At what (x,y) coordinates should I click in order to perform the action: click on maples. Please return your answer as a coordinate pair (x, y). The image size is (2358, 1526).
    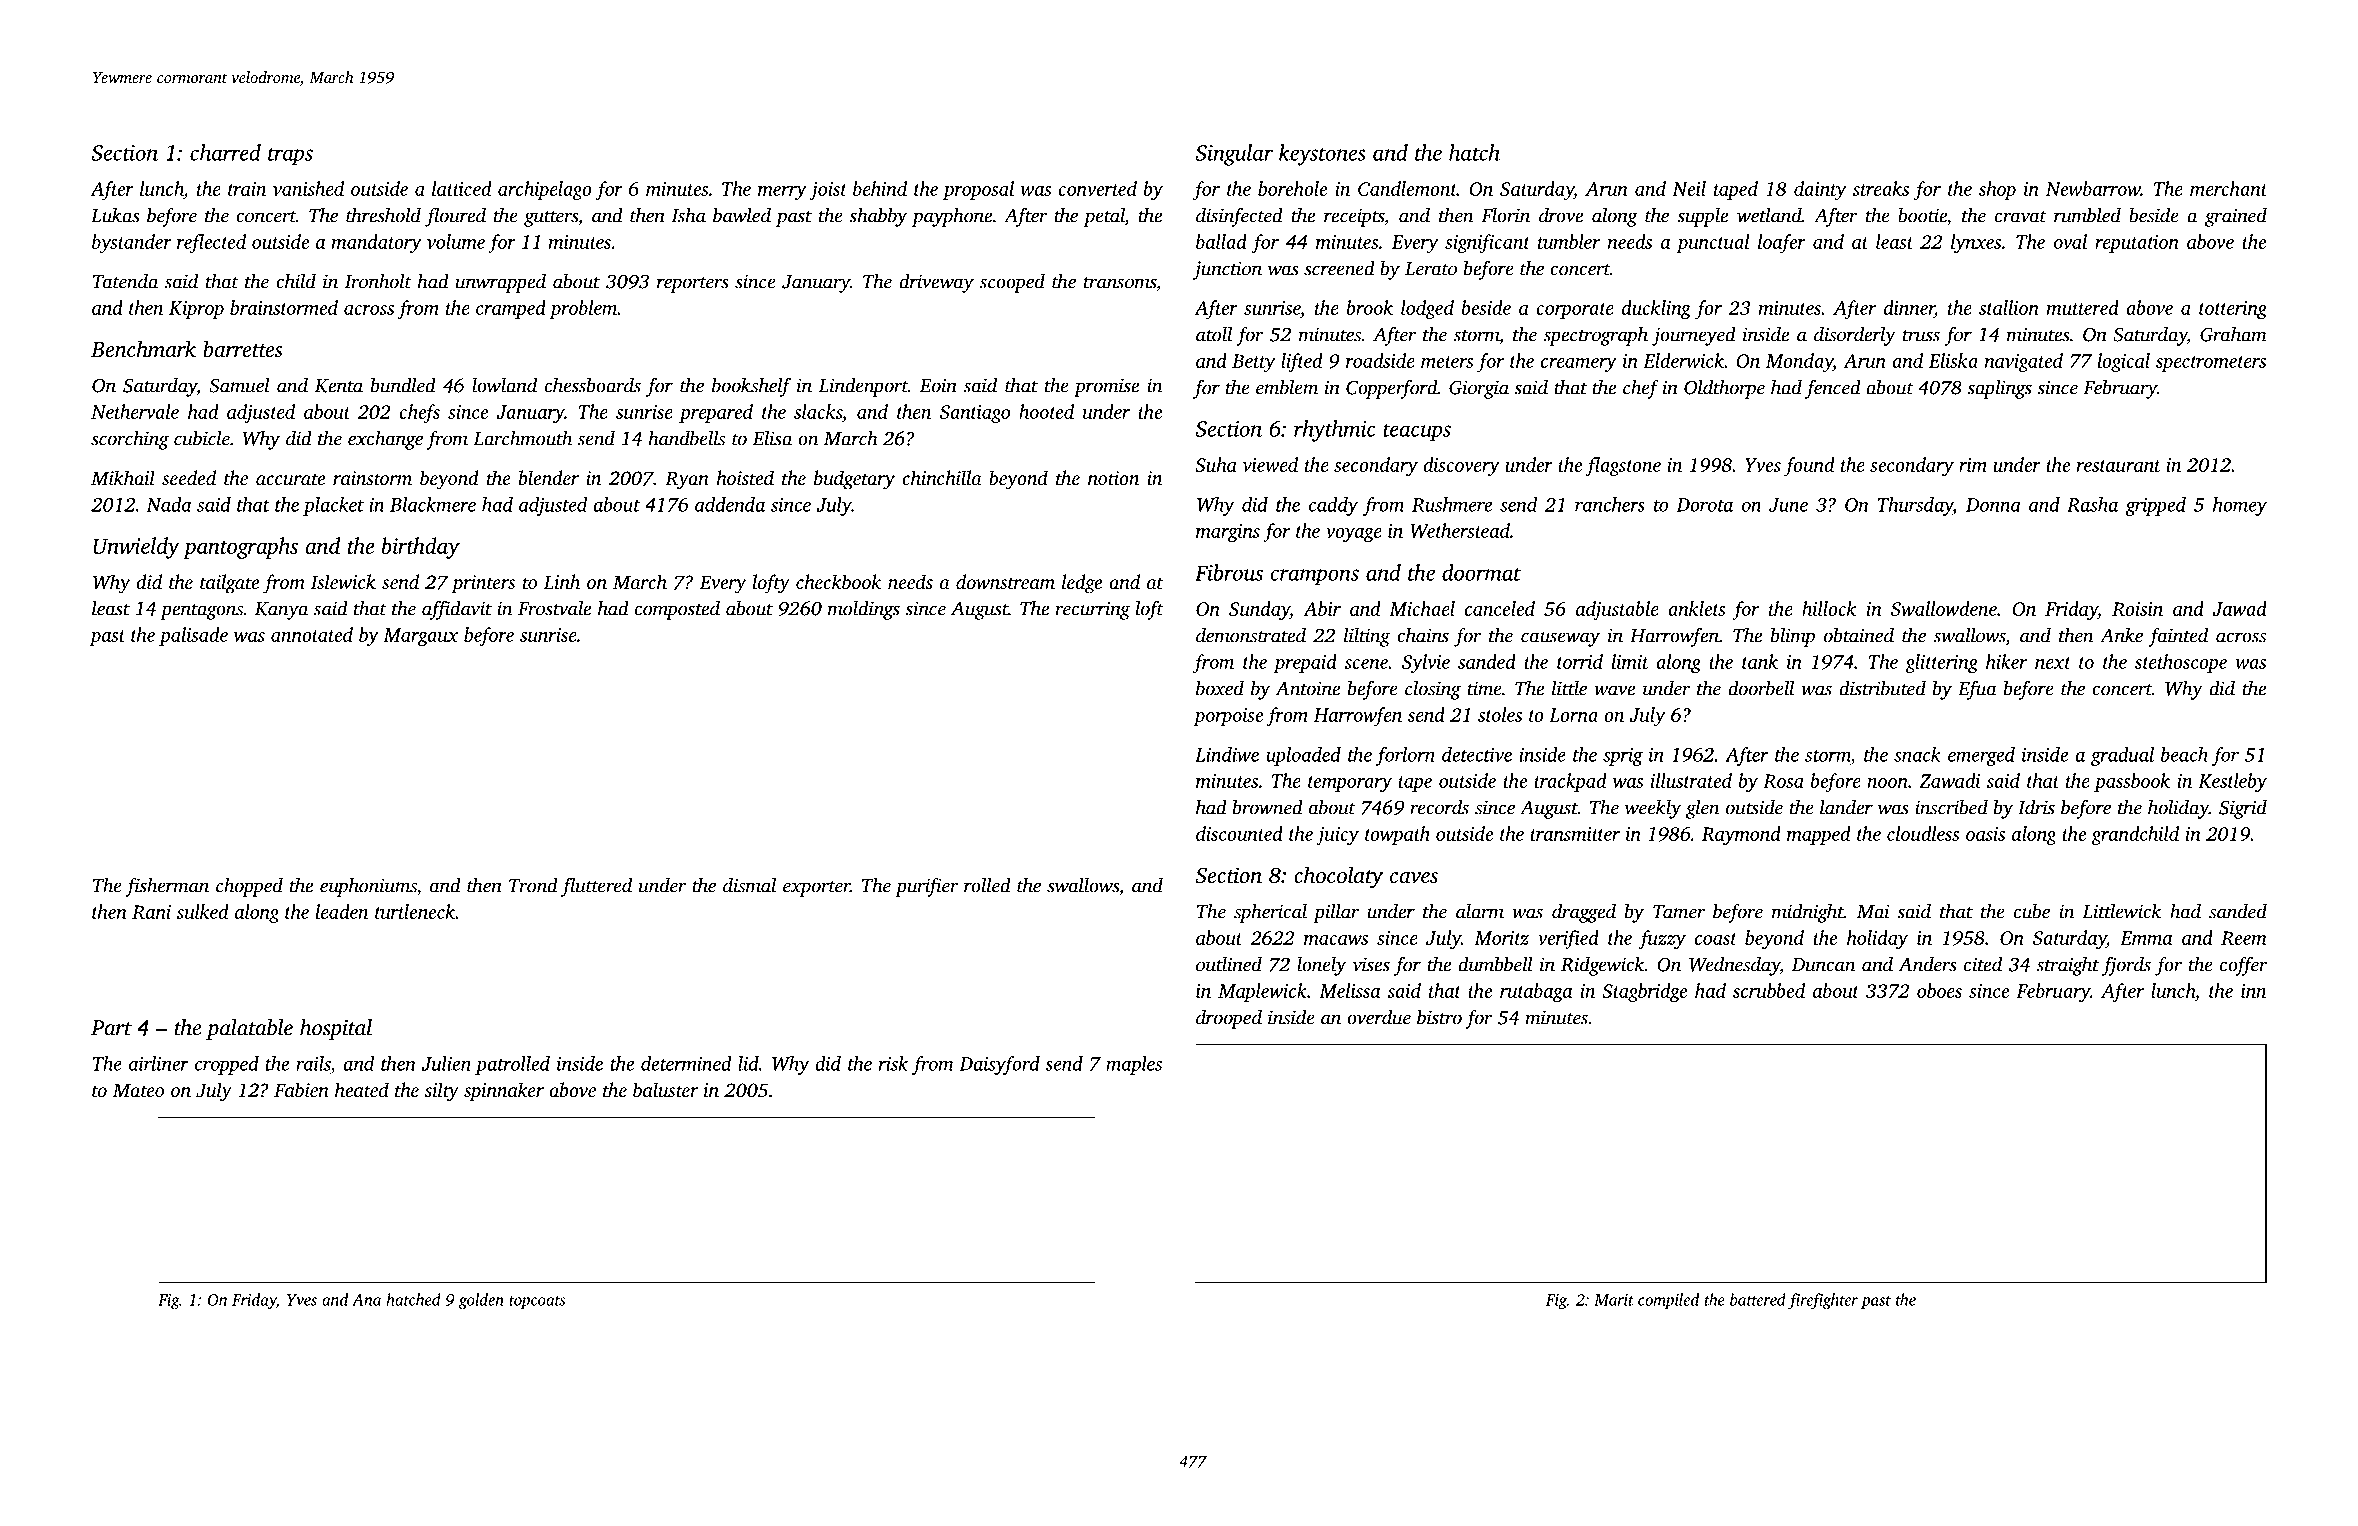
    Looking at the image, I should click on (1134, 1065).
